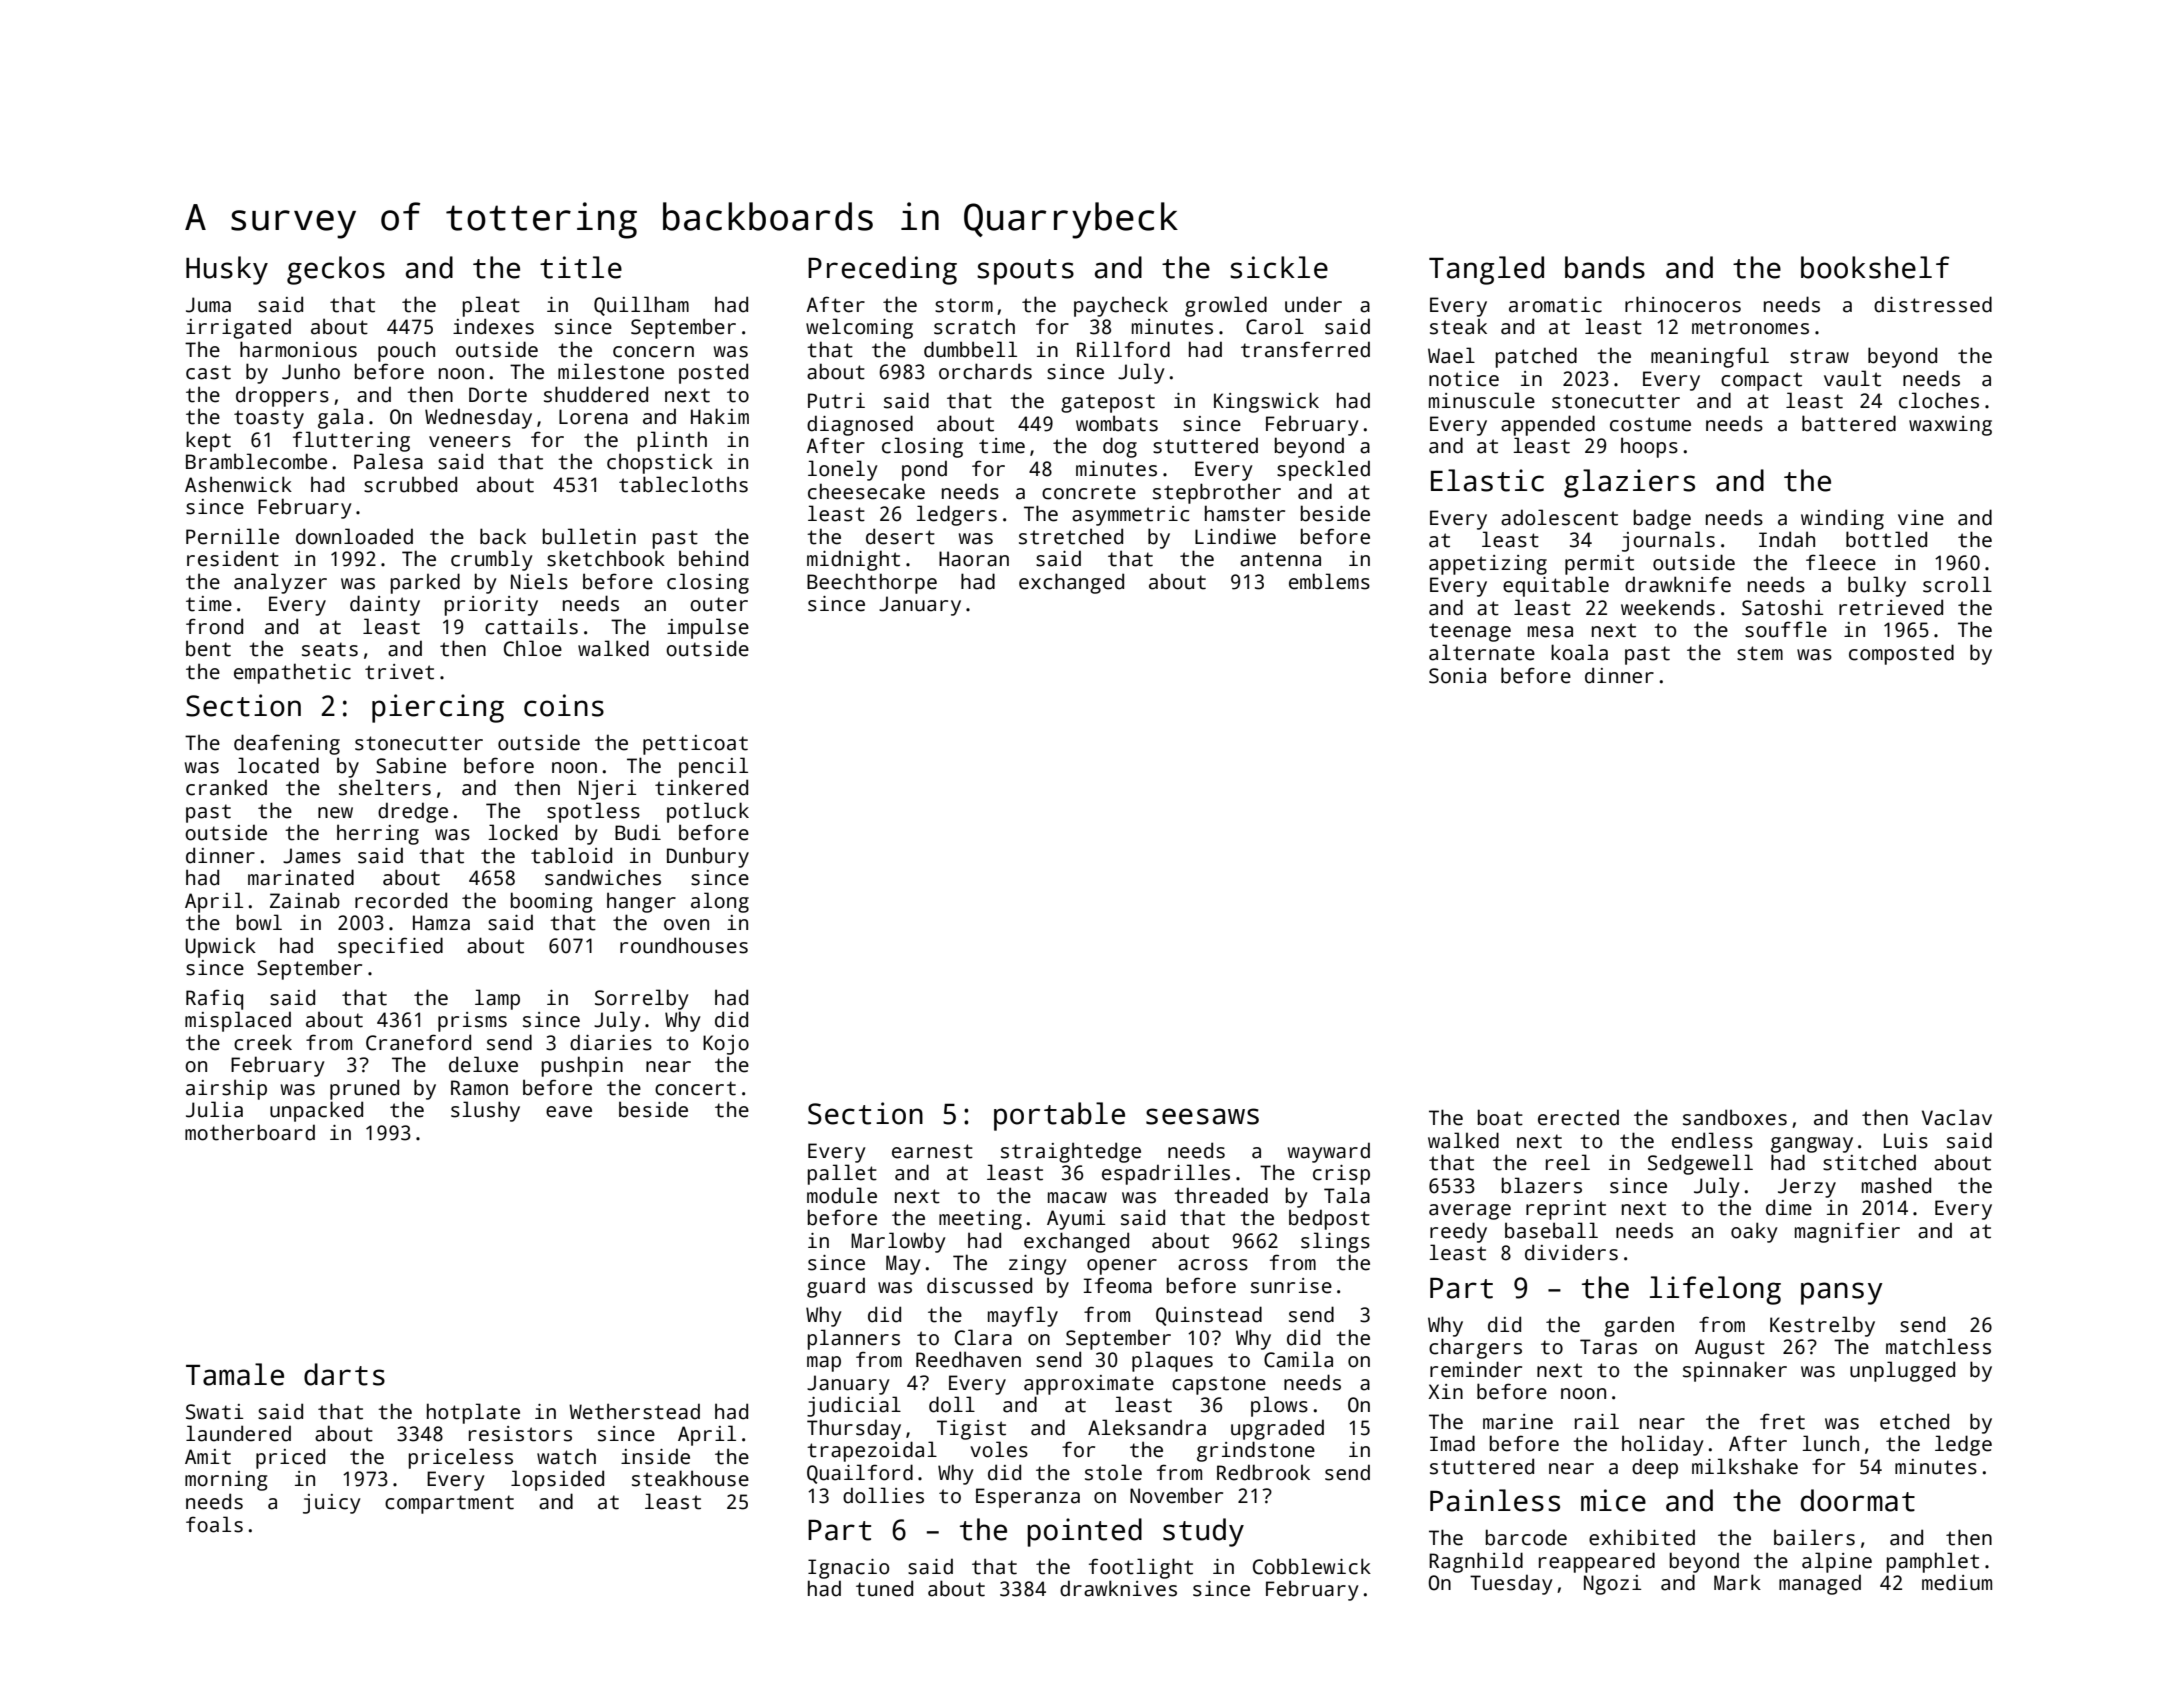 The height and width of the screenshot is (1683, 2178). What do you see at coordinates (1842, 1293) in the screenshot?
I see `pansy` at bounding box center [1842, 1293].
